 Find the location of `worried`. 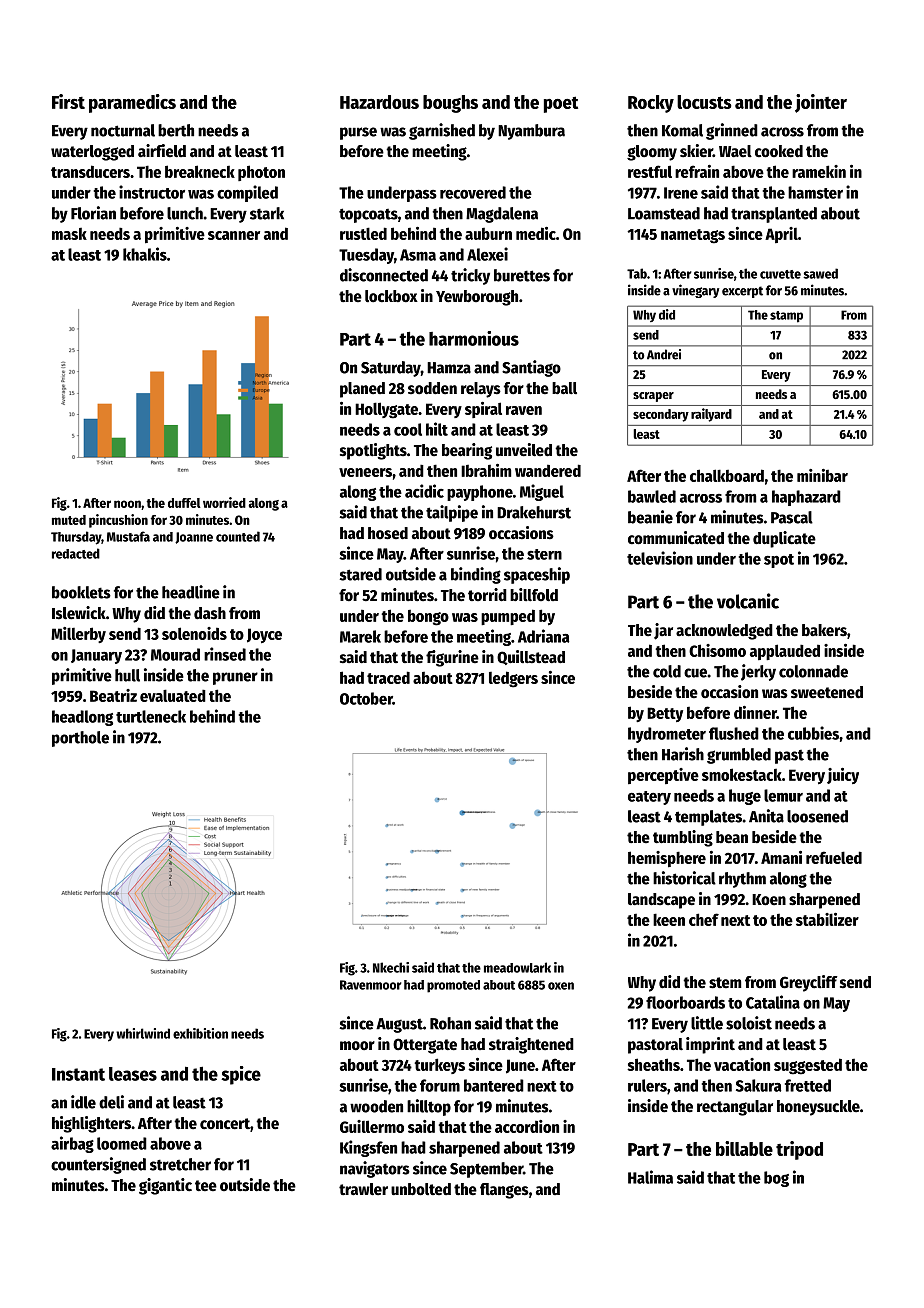

worried is located at coordinates (224, 502).
